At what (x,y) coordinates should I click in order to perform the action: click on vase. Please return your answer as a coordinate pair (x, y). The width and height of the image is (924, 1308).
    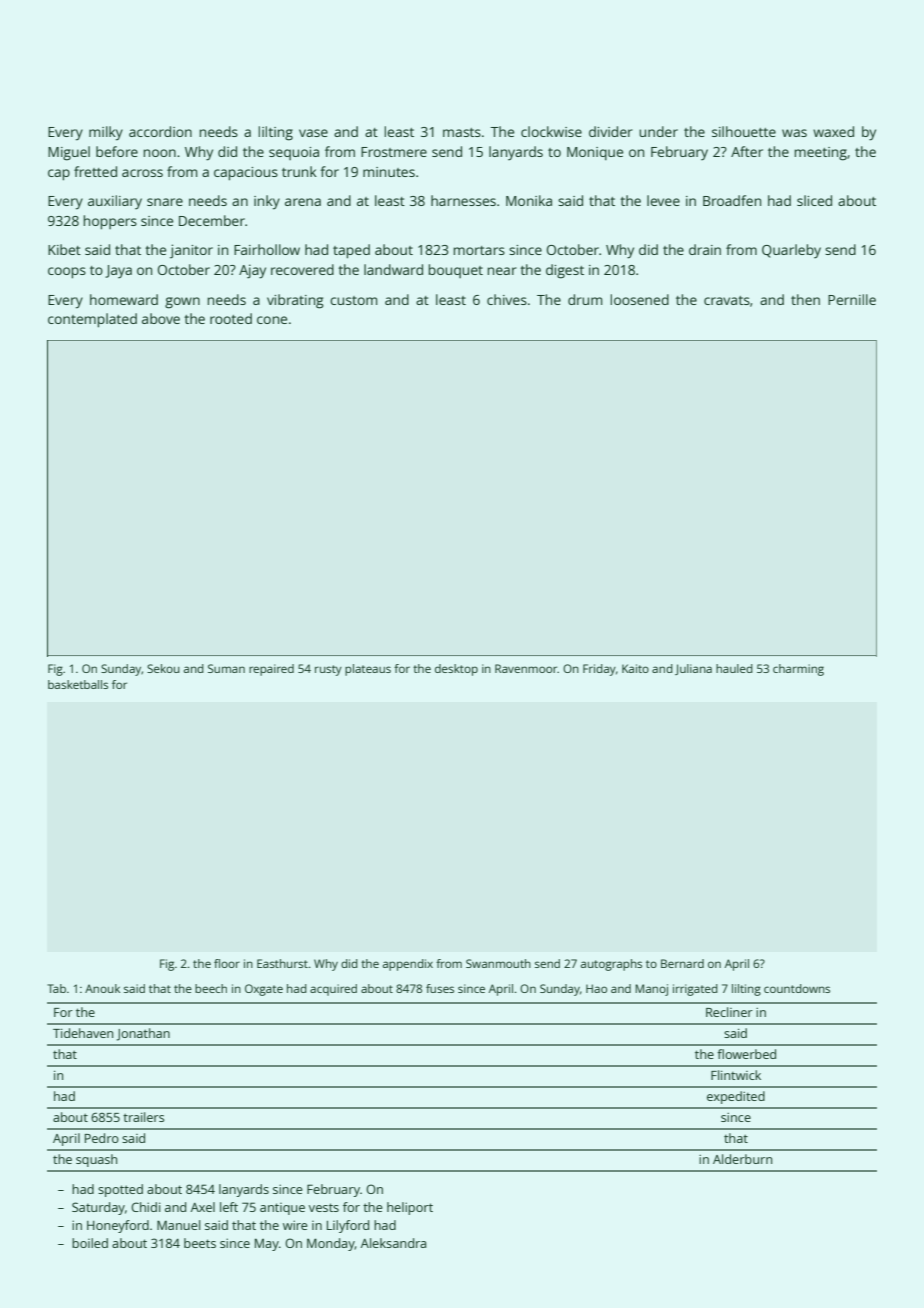
    Looking at the image, I should click on (313, 133).
